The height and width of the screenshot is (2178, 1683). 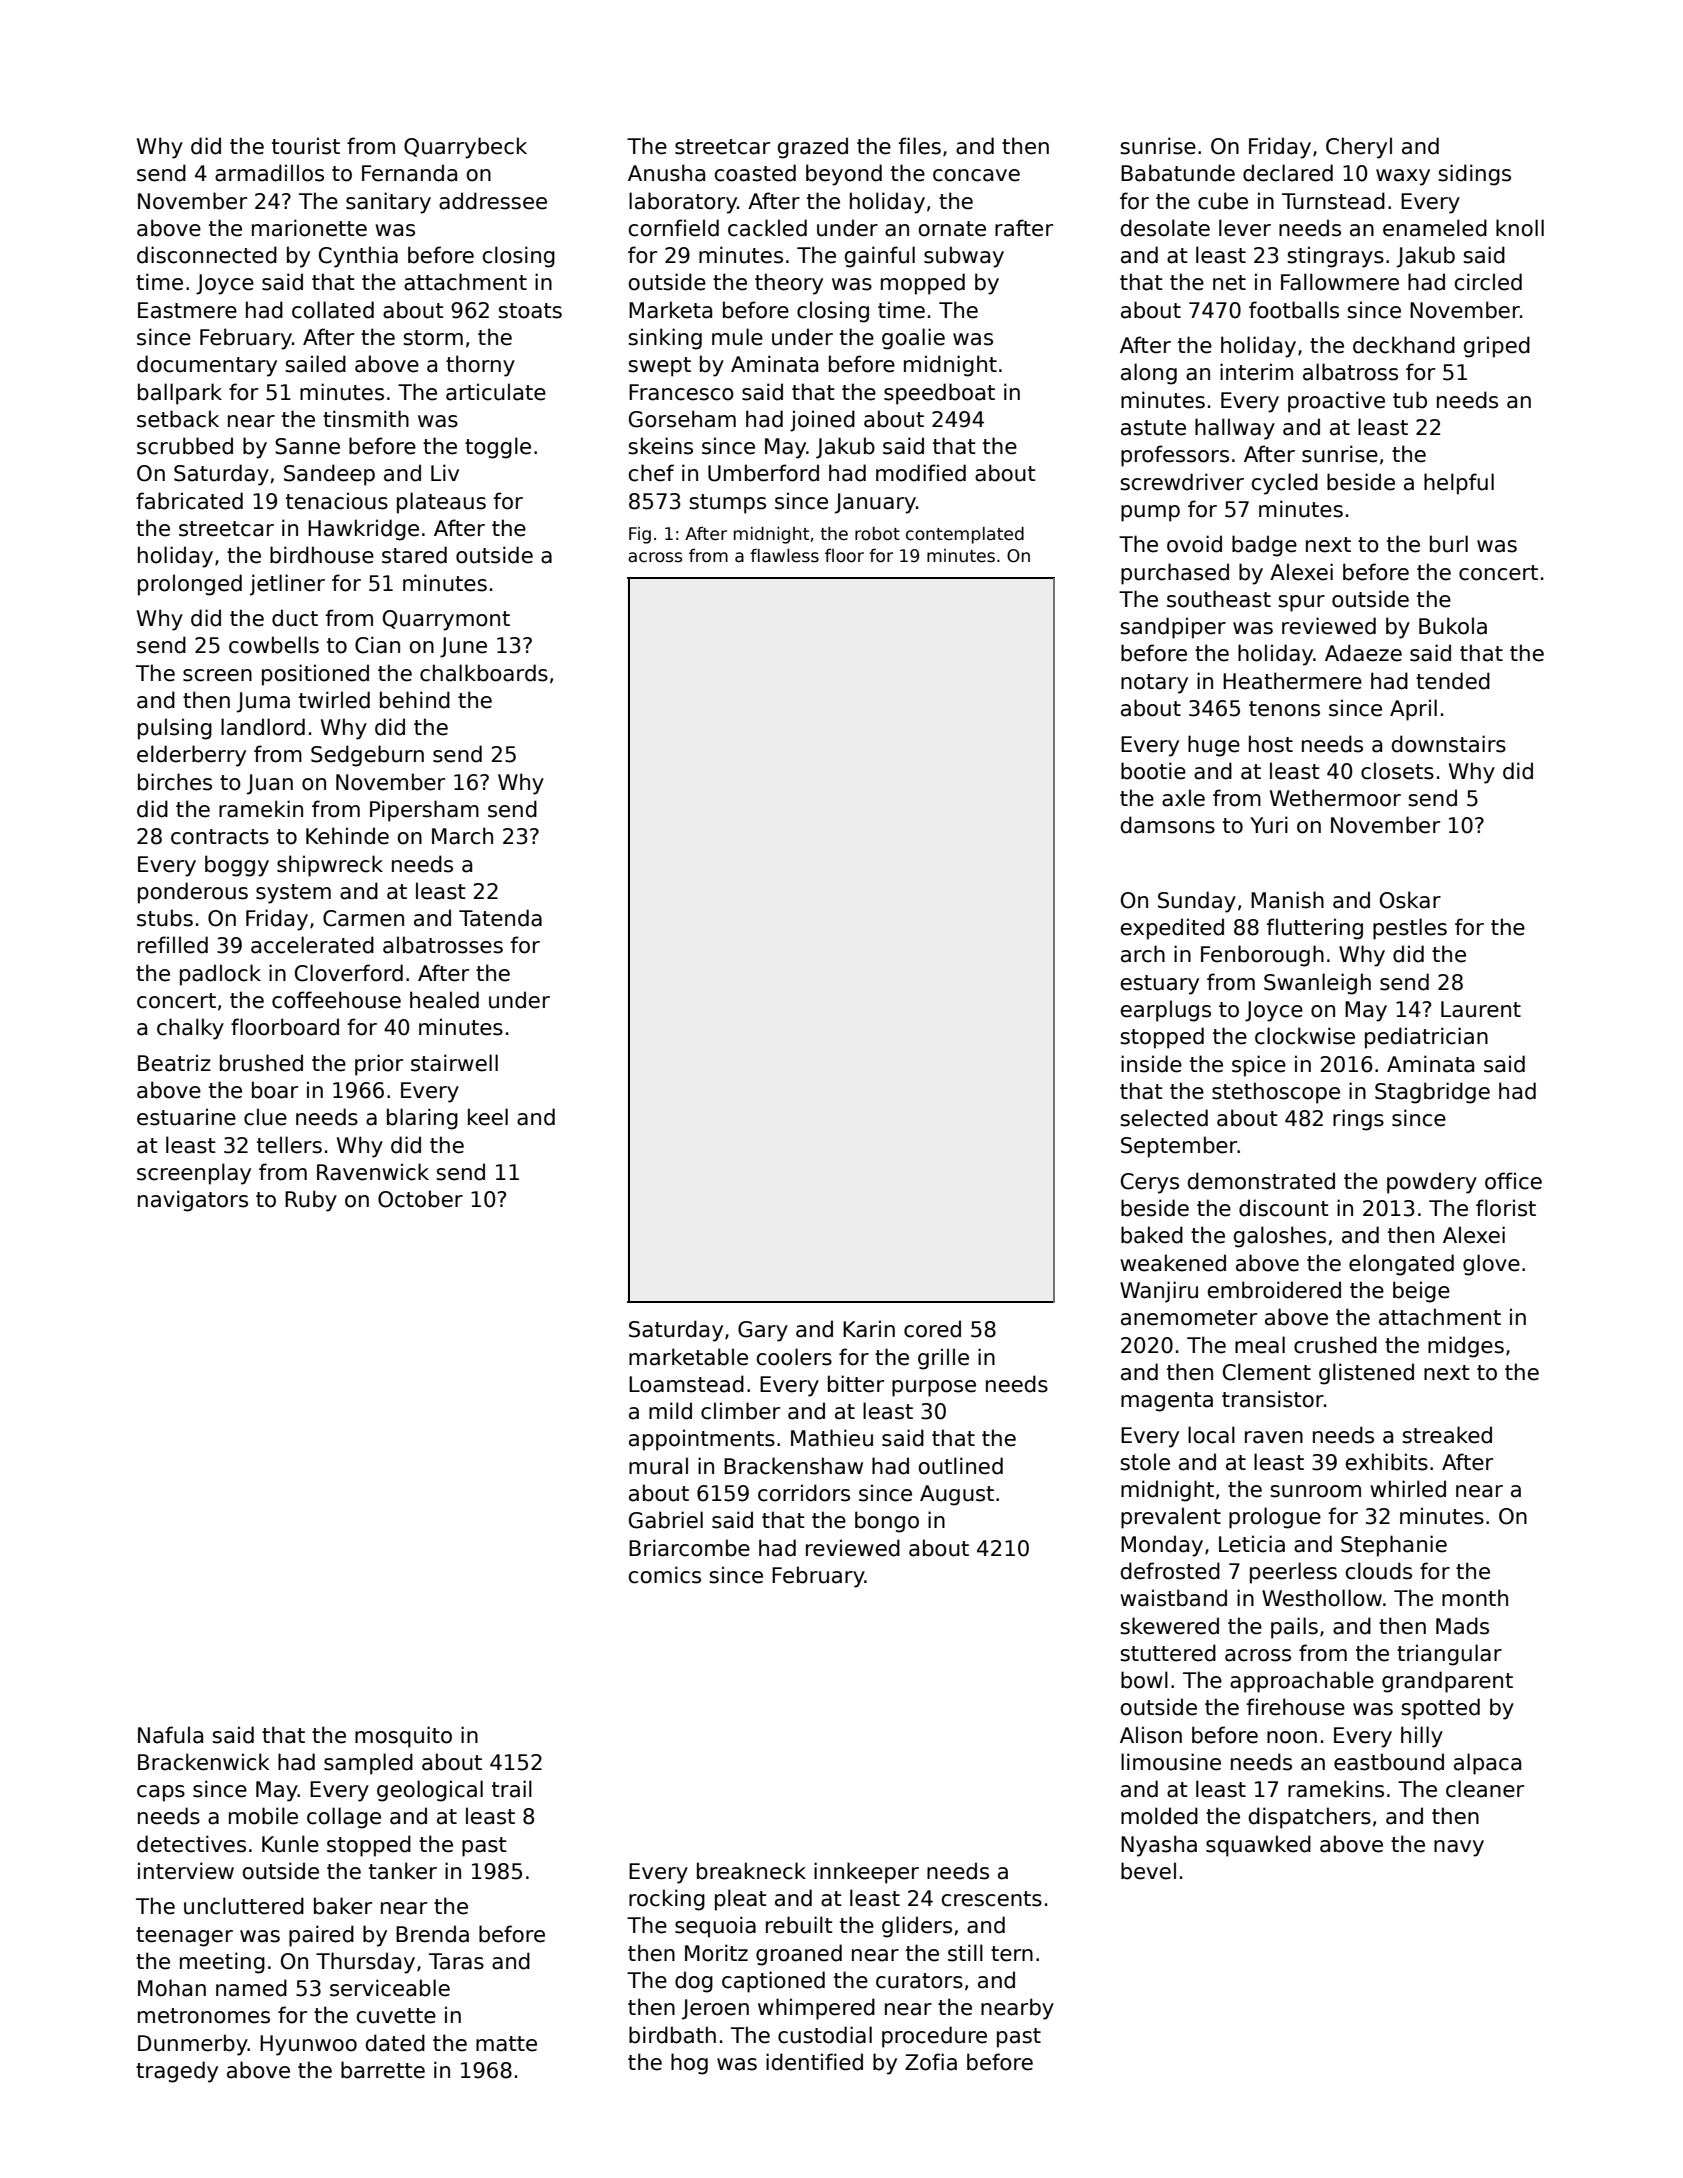 What do you see at coordinates (493, 201) in the screenshot?
I see `addressee` at bounding box center [493, 201].
